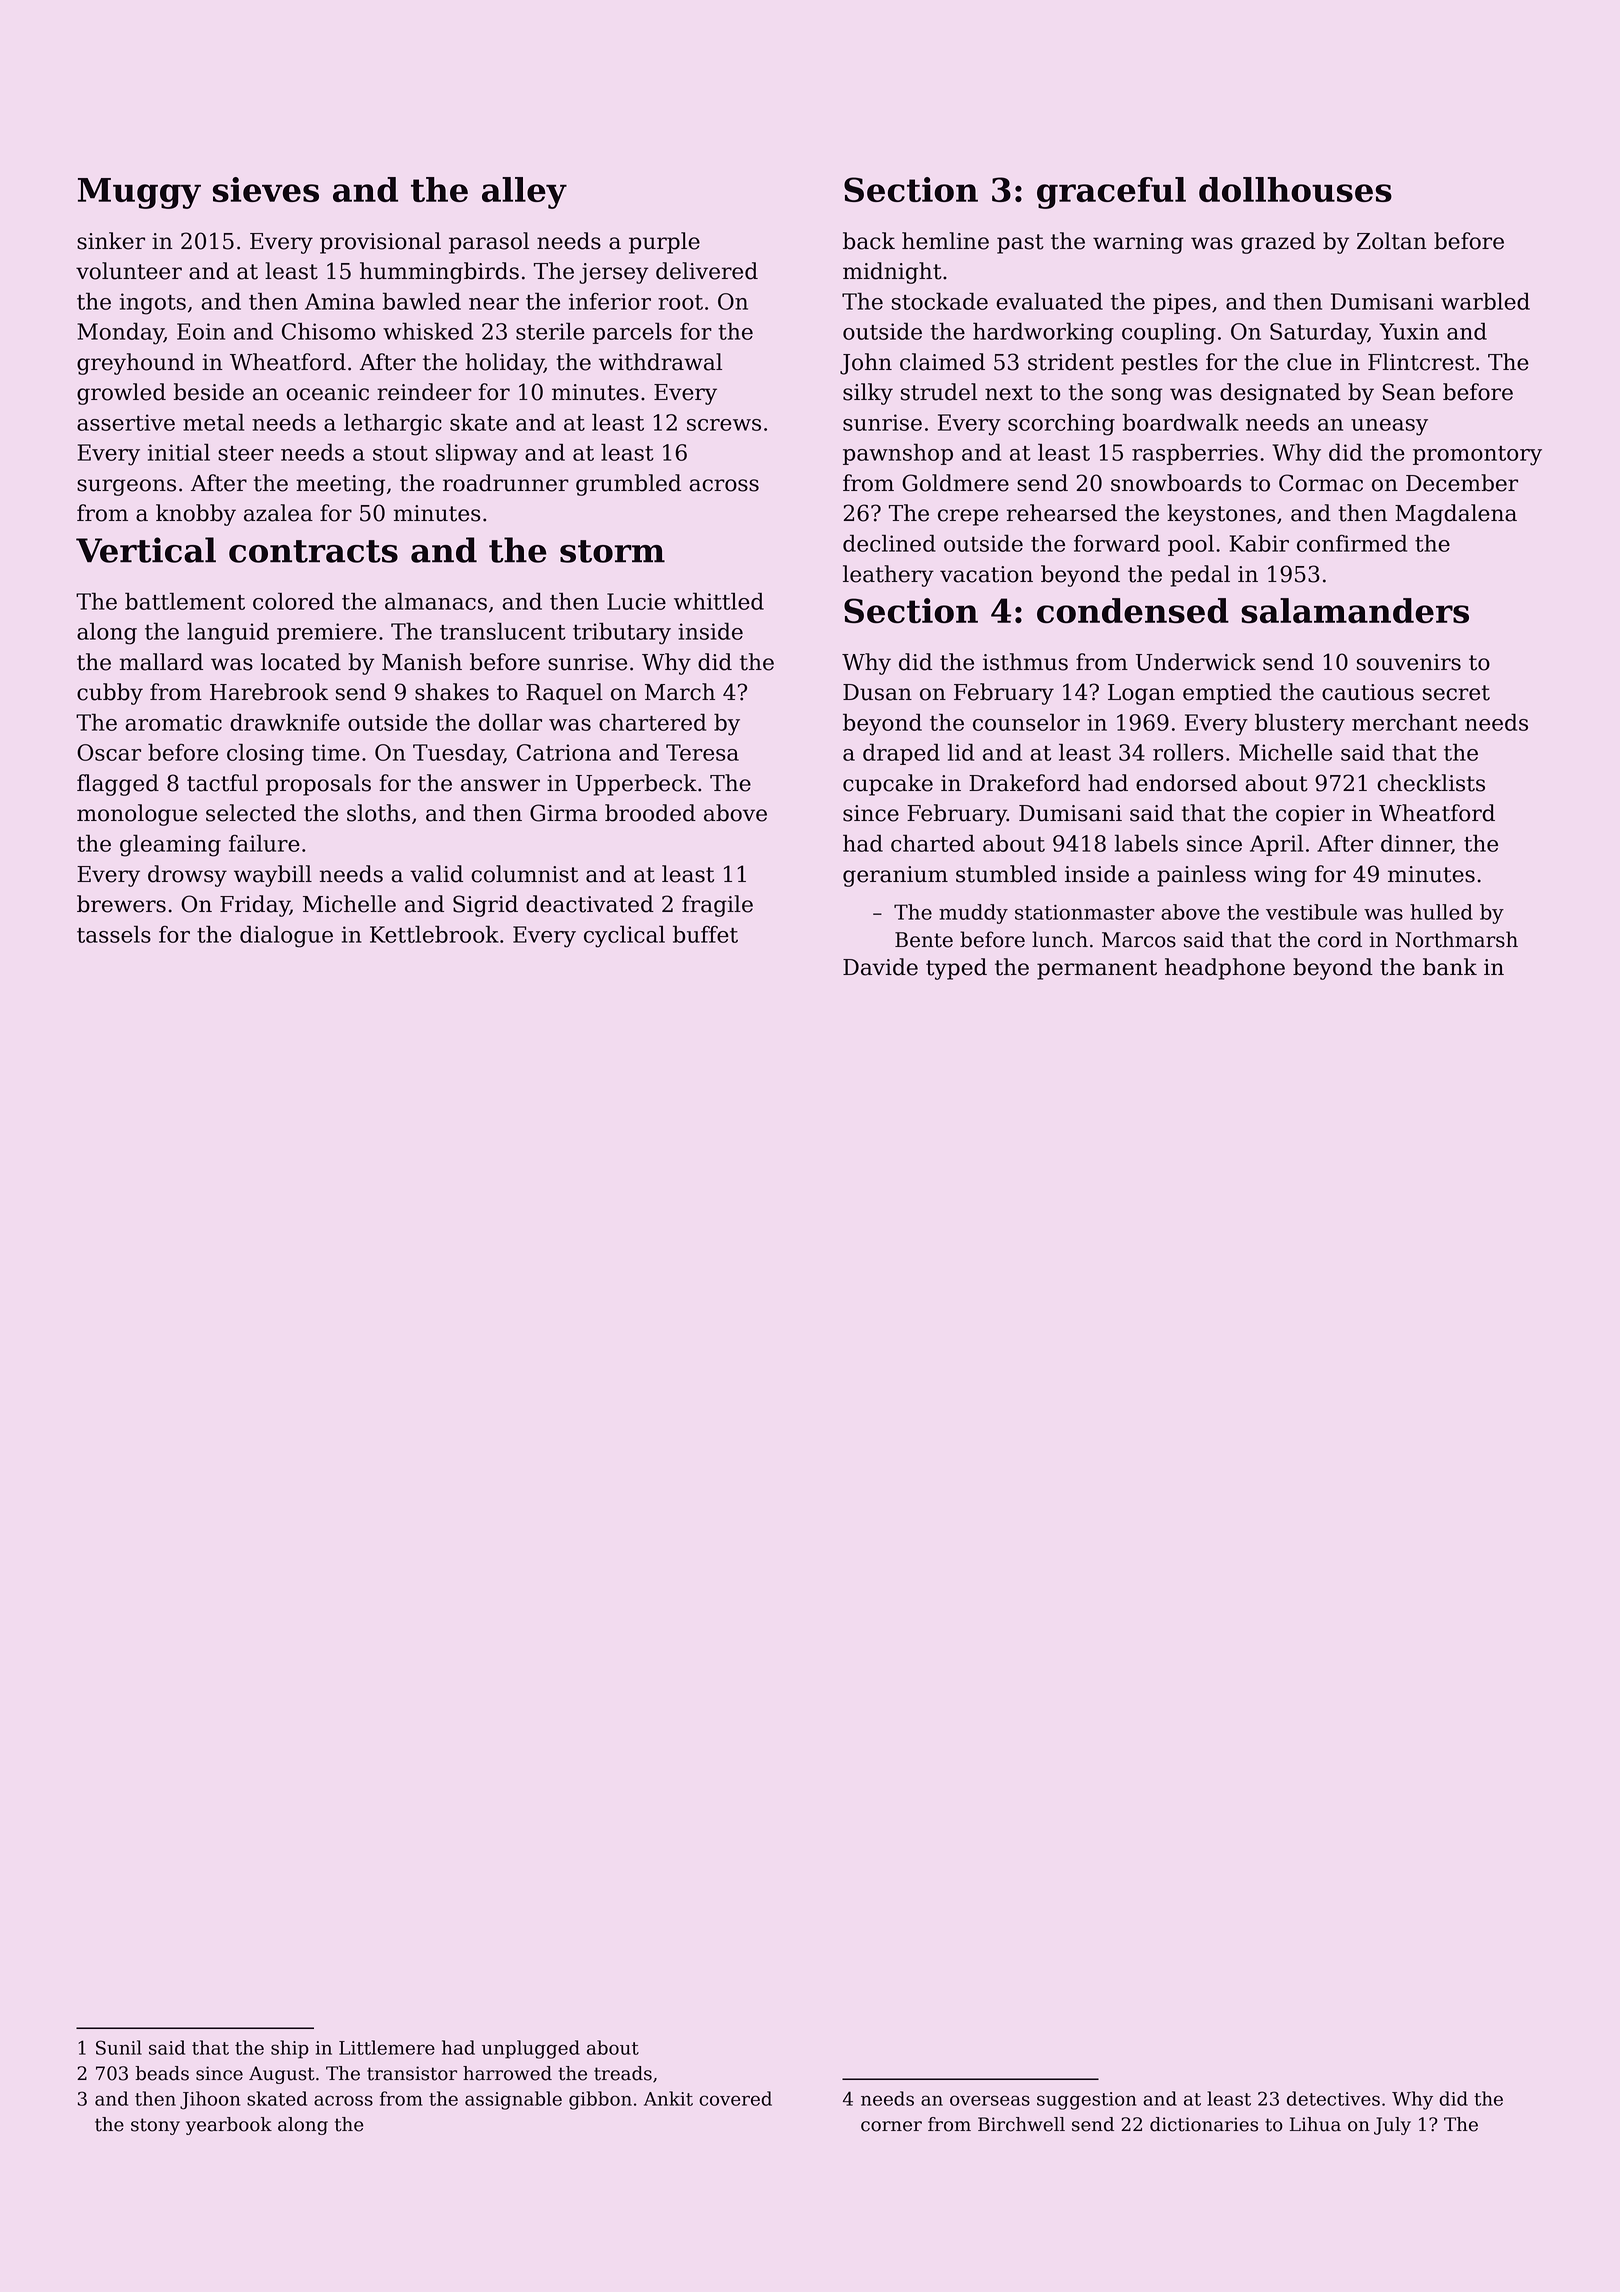 The image size is (1620, 2292). Describe the element at coordinates (120, 333) in the image. I see `Monday` at that location.
